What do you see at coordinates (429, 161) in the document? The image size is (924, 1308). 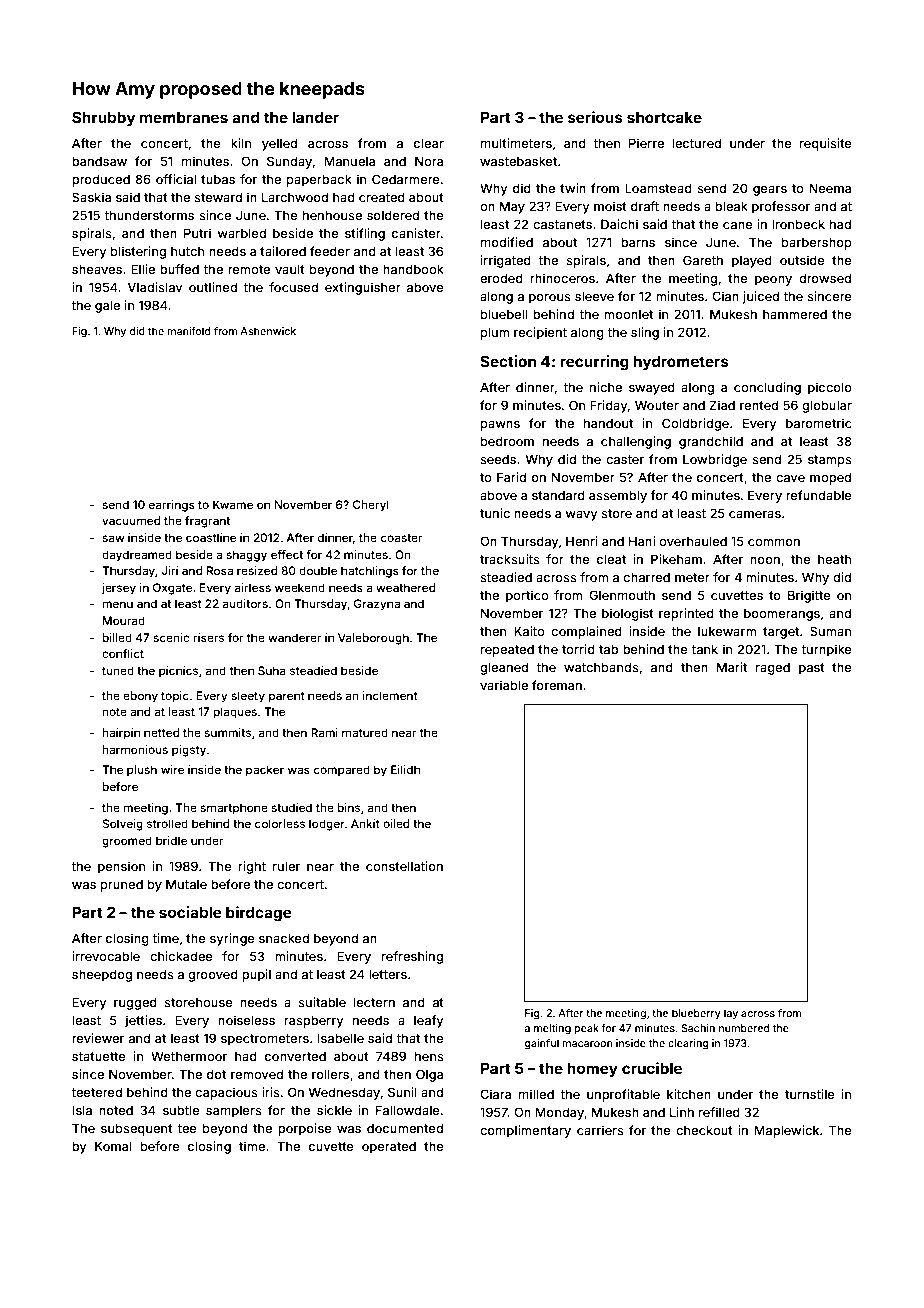 I see `Nora` at bounding box center [429, 161].
